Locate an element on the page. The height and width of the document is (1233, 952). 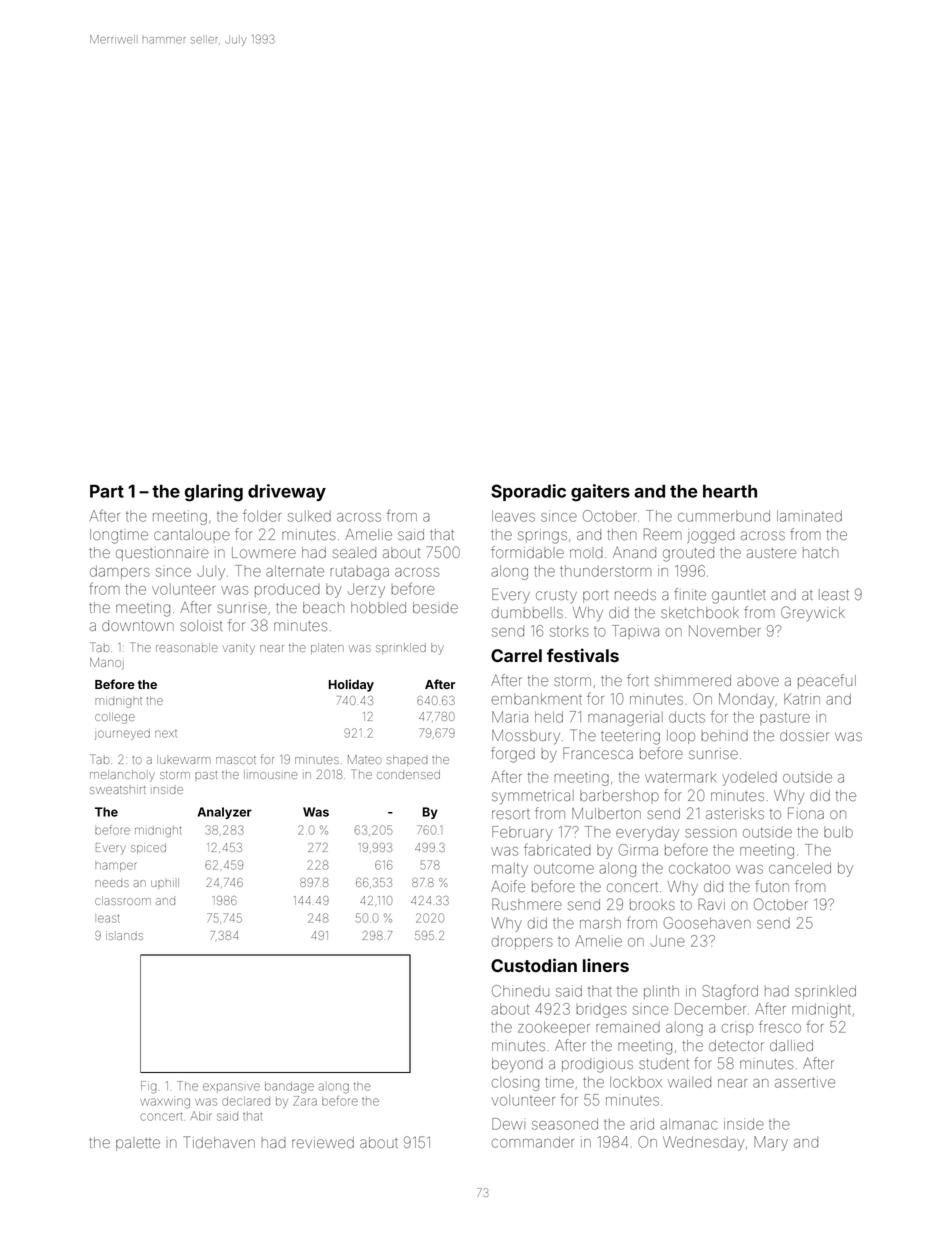
Sporadic is located at coordinates (528, 492).
